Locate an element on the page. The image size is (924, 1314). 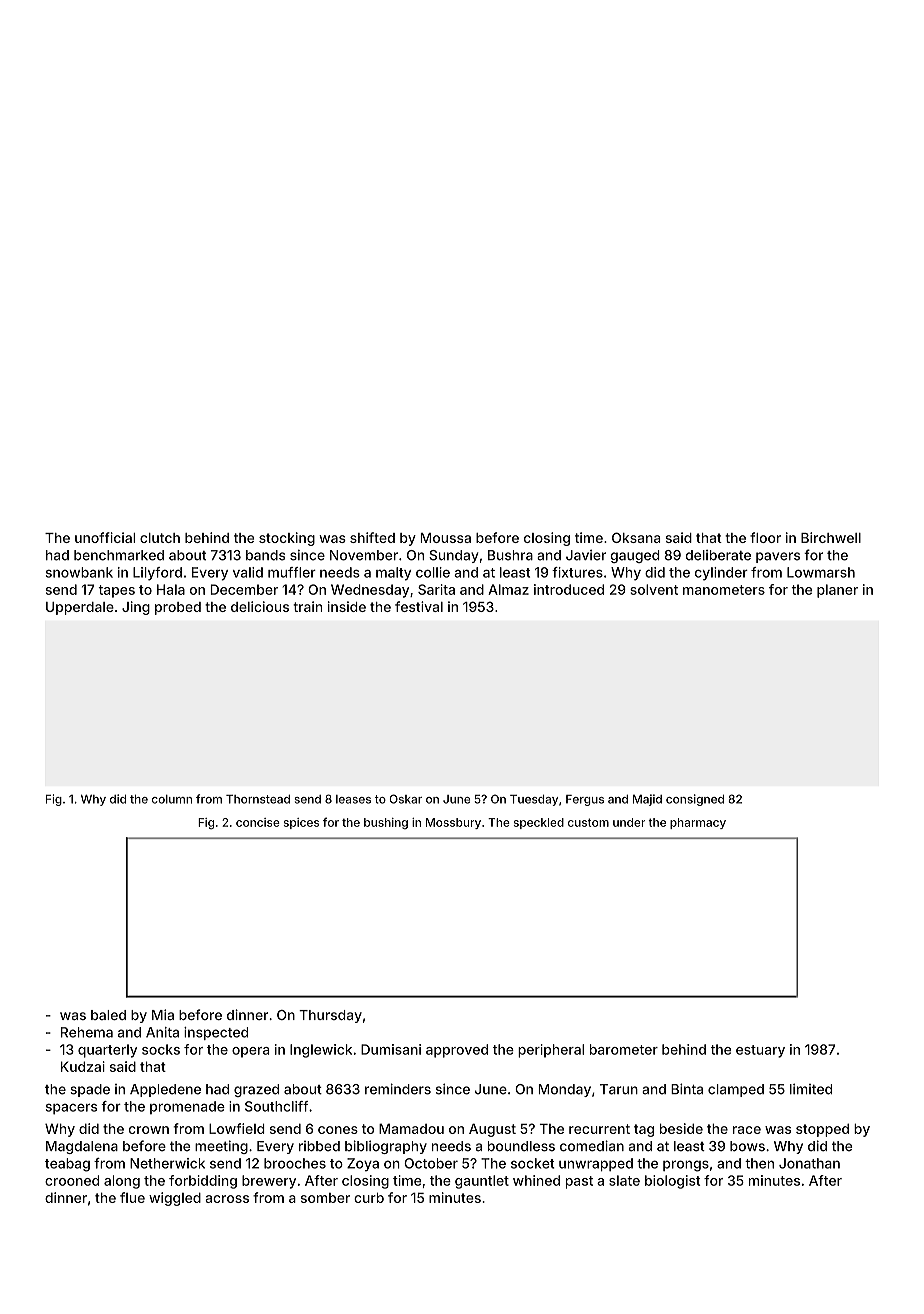
estuary is located at coordinates (760, 1051).
